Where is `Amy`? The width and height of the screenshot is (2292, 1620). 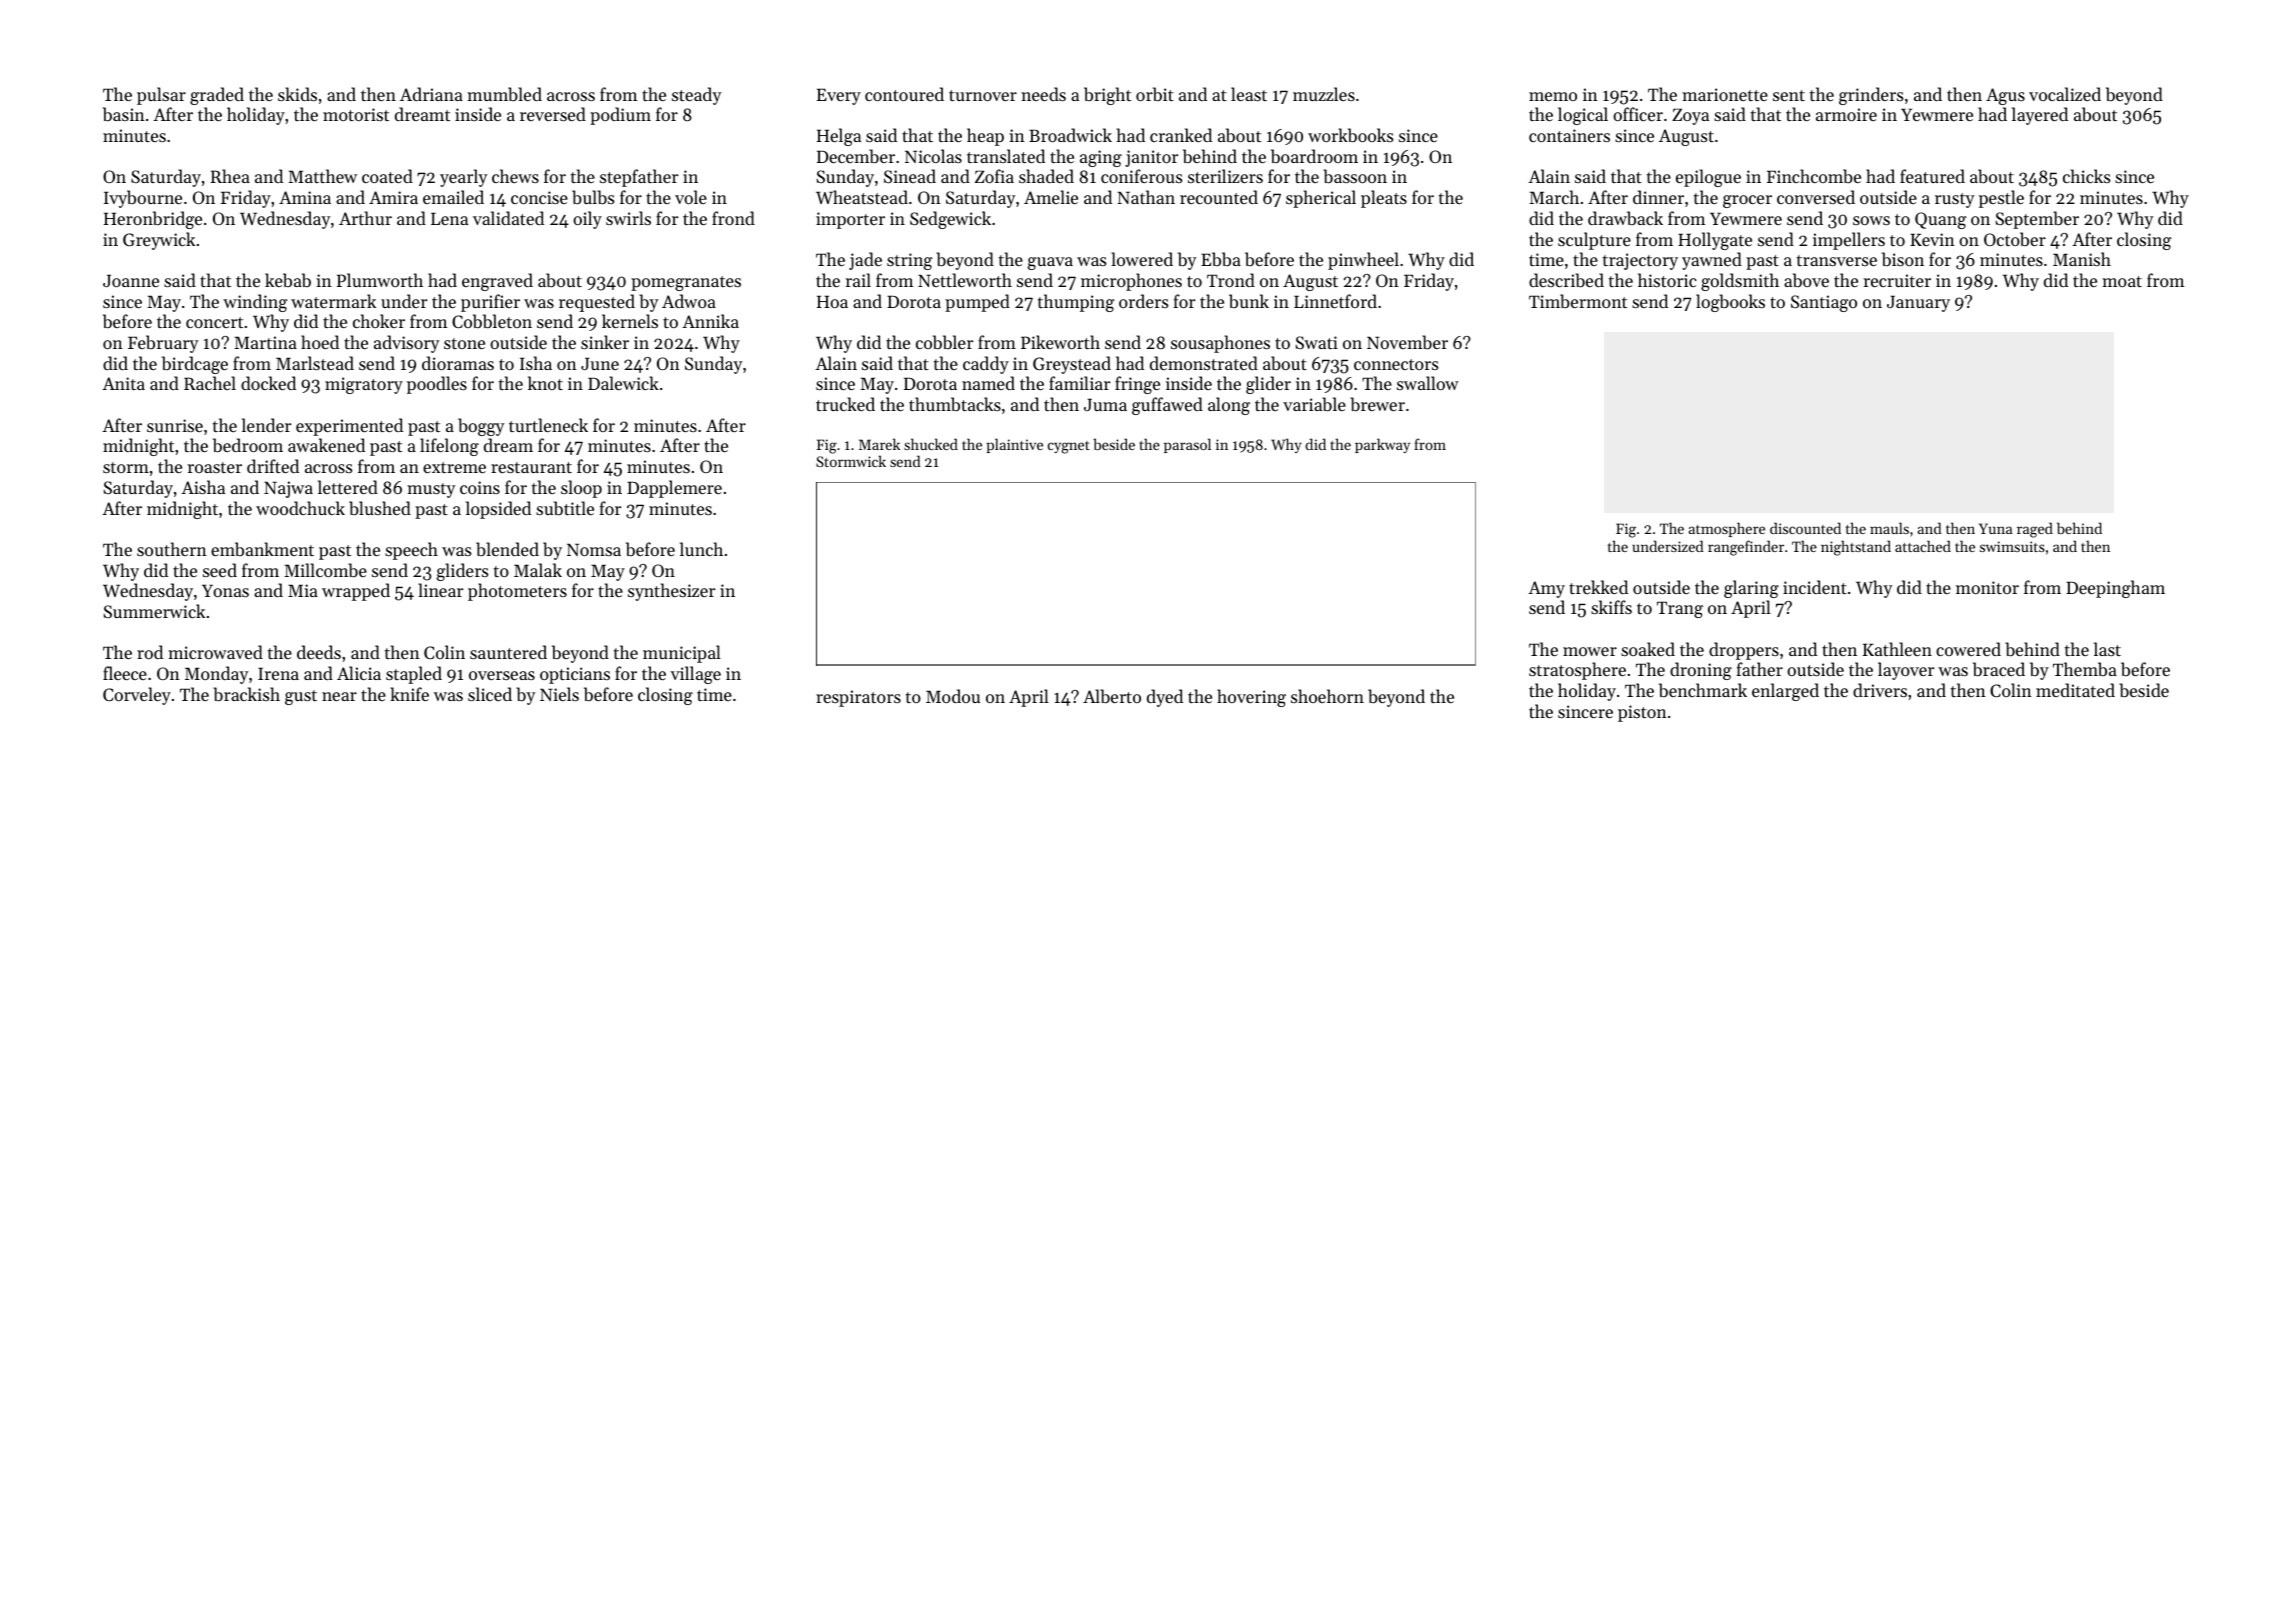
Amy is located at coordinates (1546, 589).
